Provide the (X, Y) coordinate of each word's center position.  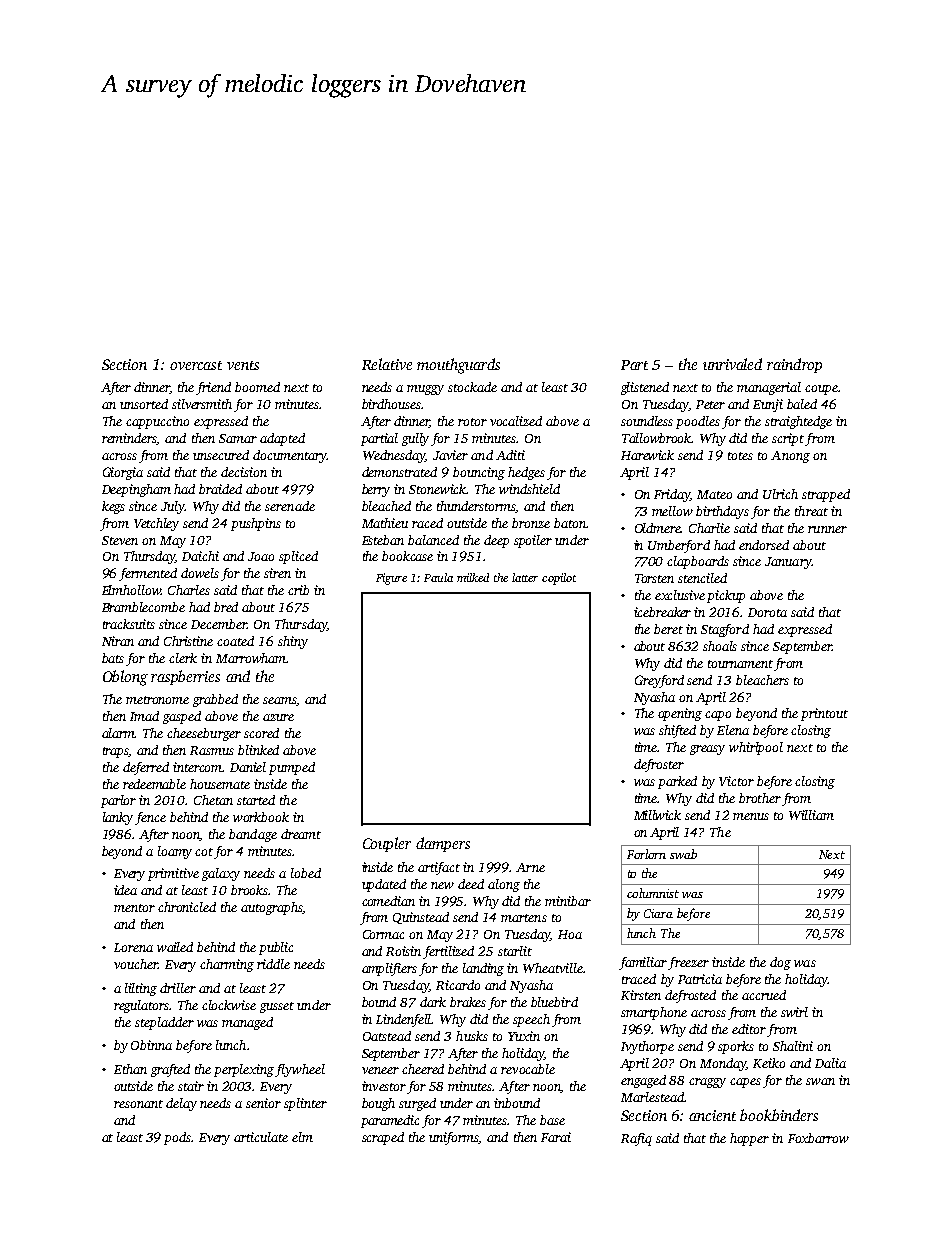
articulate (261, 1137)
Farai (556, 1137)
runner (827, 529)
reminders (129, 439)
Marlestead (652, 1097)
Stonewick (438, 489)
